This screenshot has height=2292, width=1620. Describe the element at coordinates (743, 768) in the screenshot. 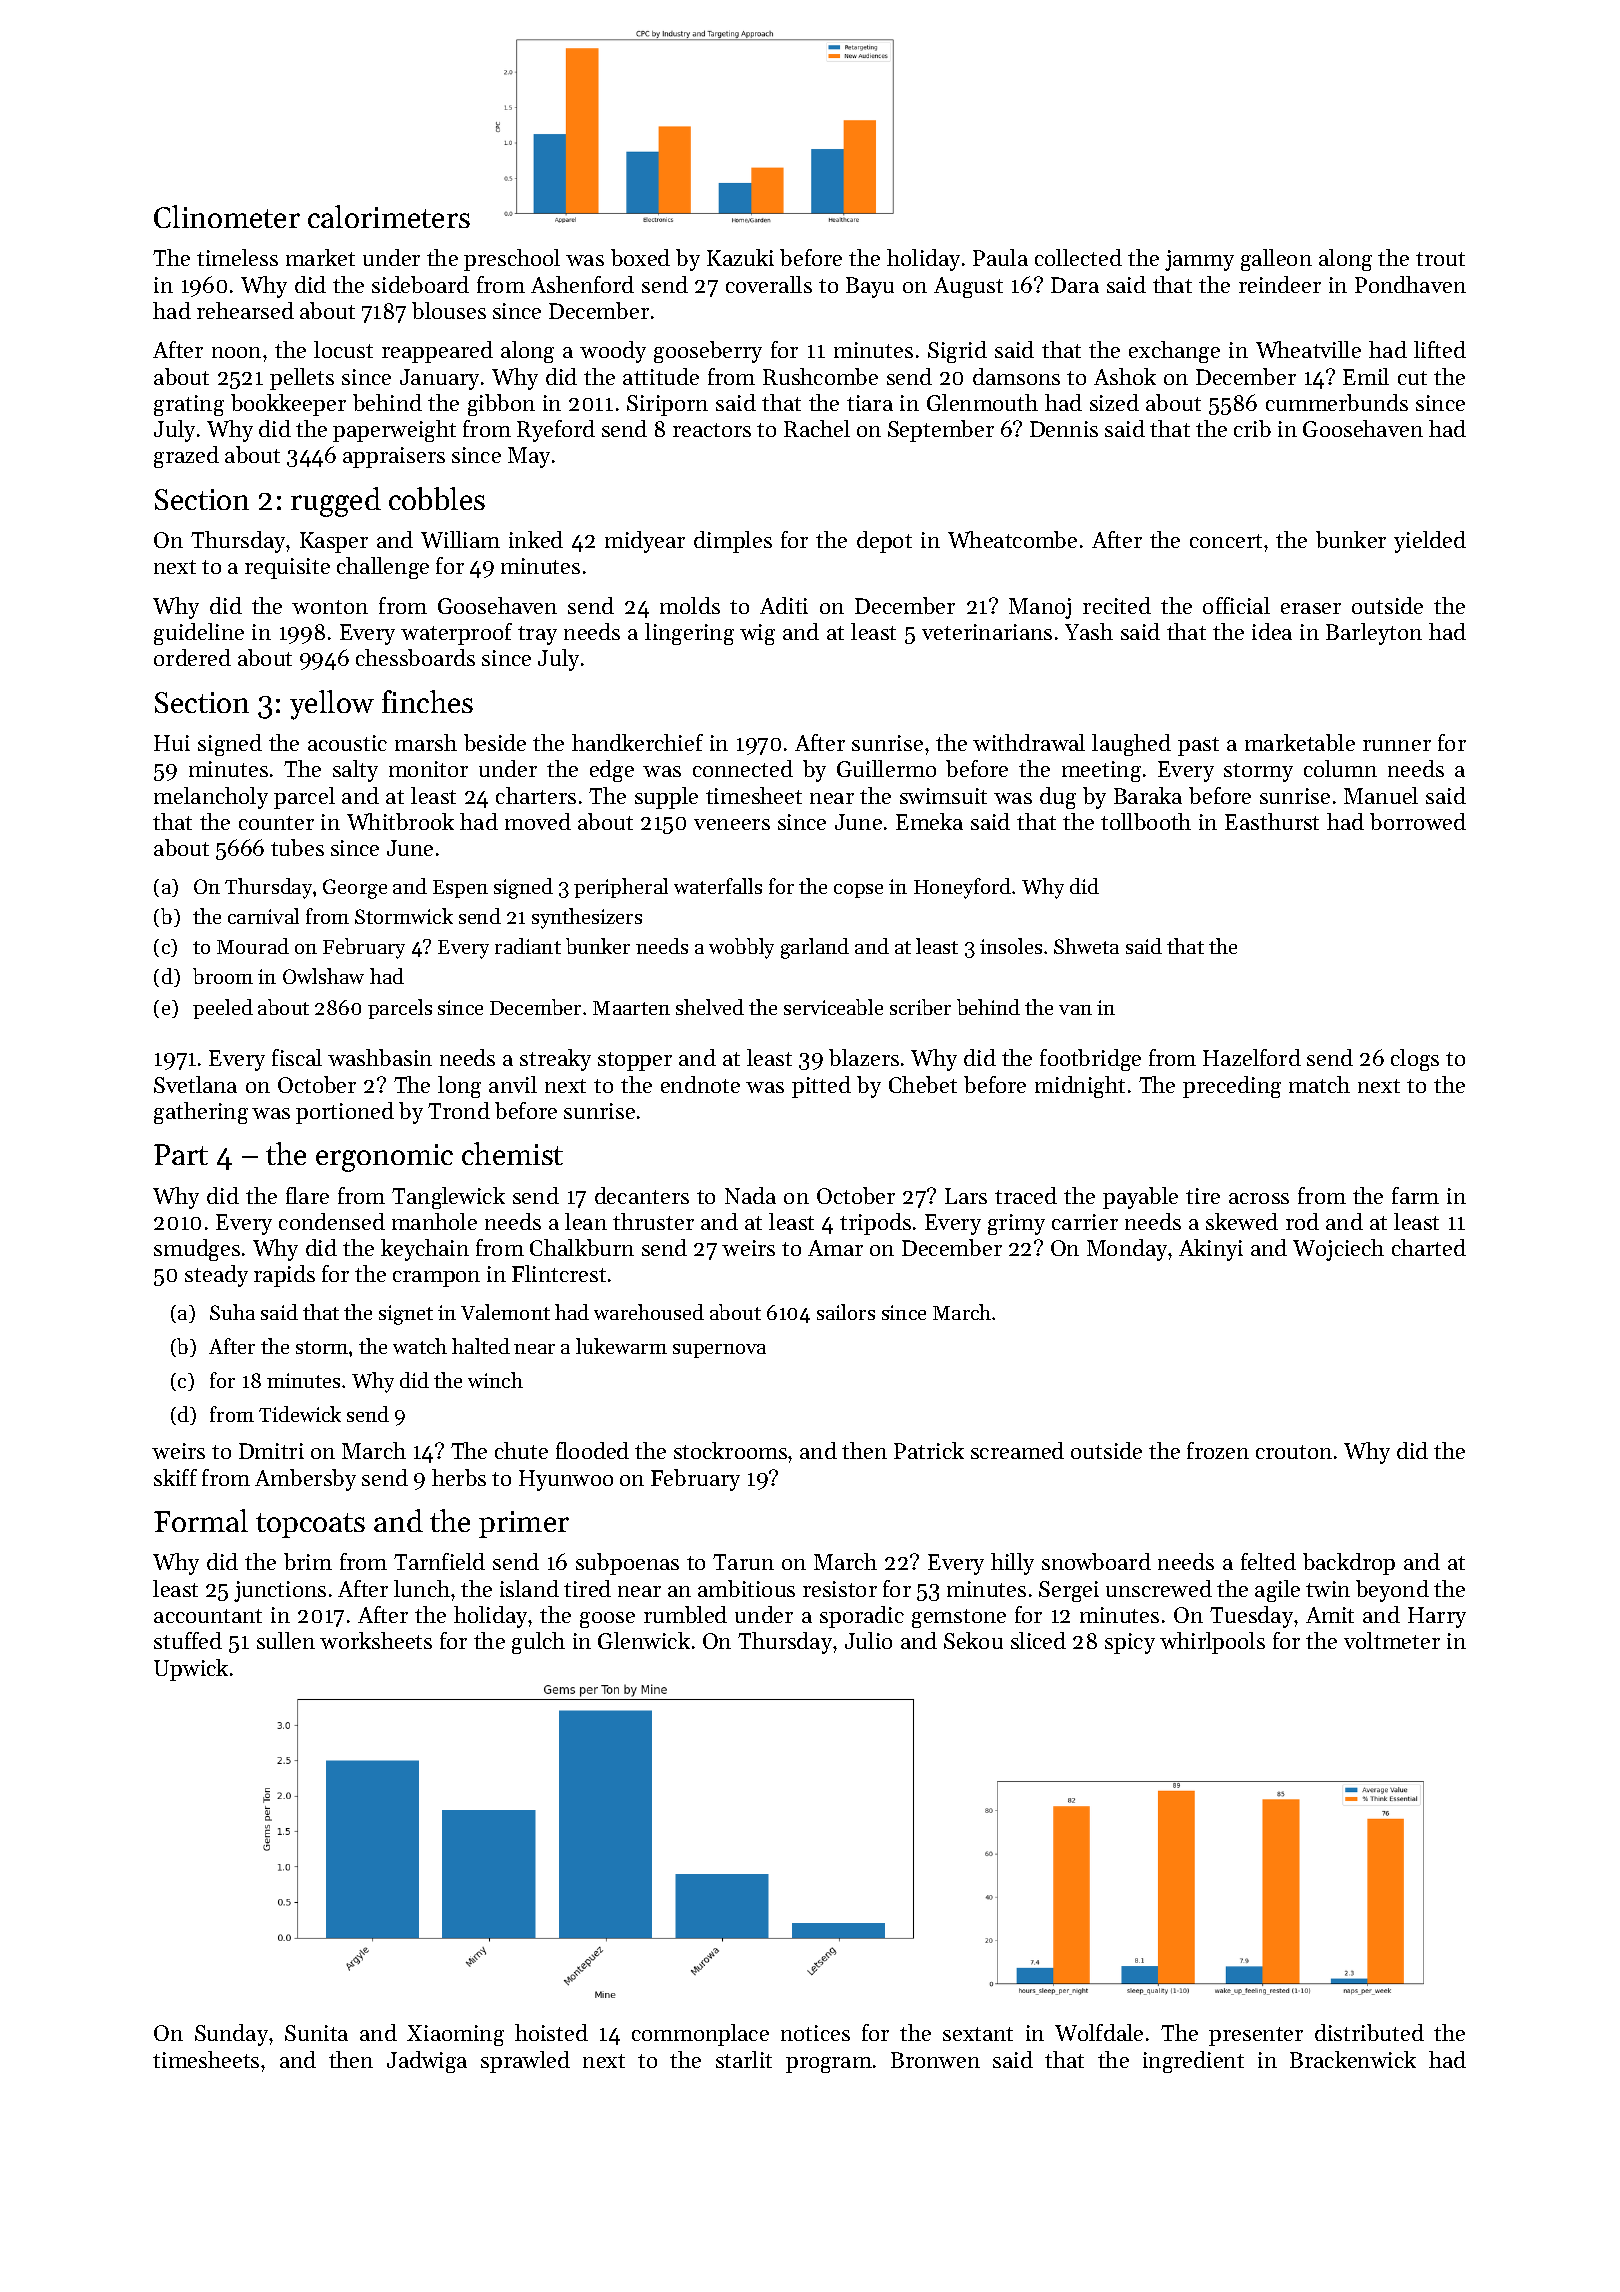

I see `connected` at that location.
